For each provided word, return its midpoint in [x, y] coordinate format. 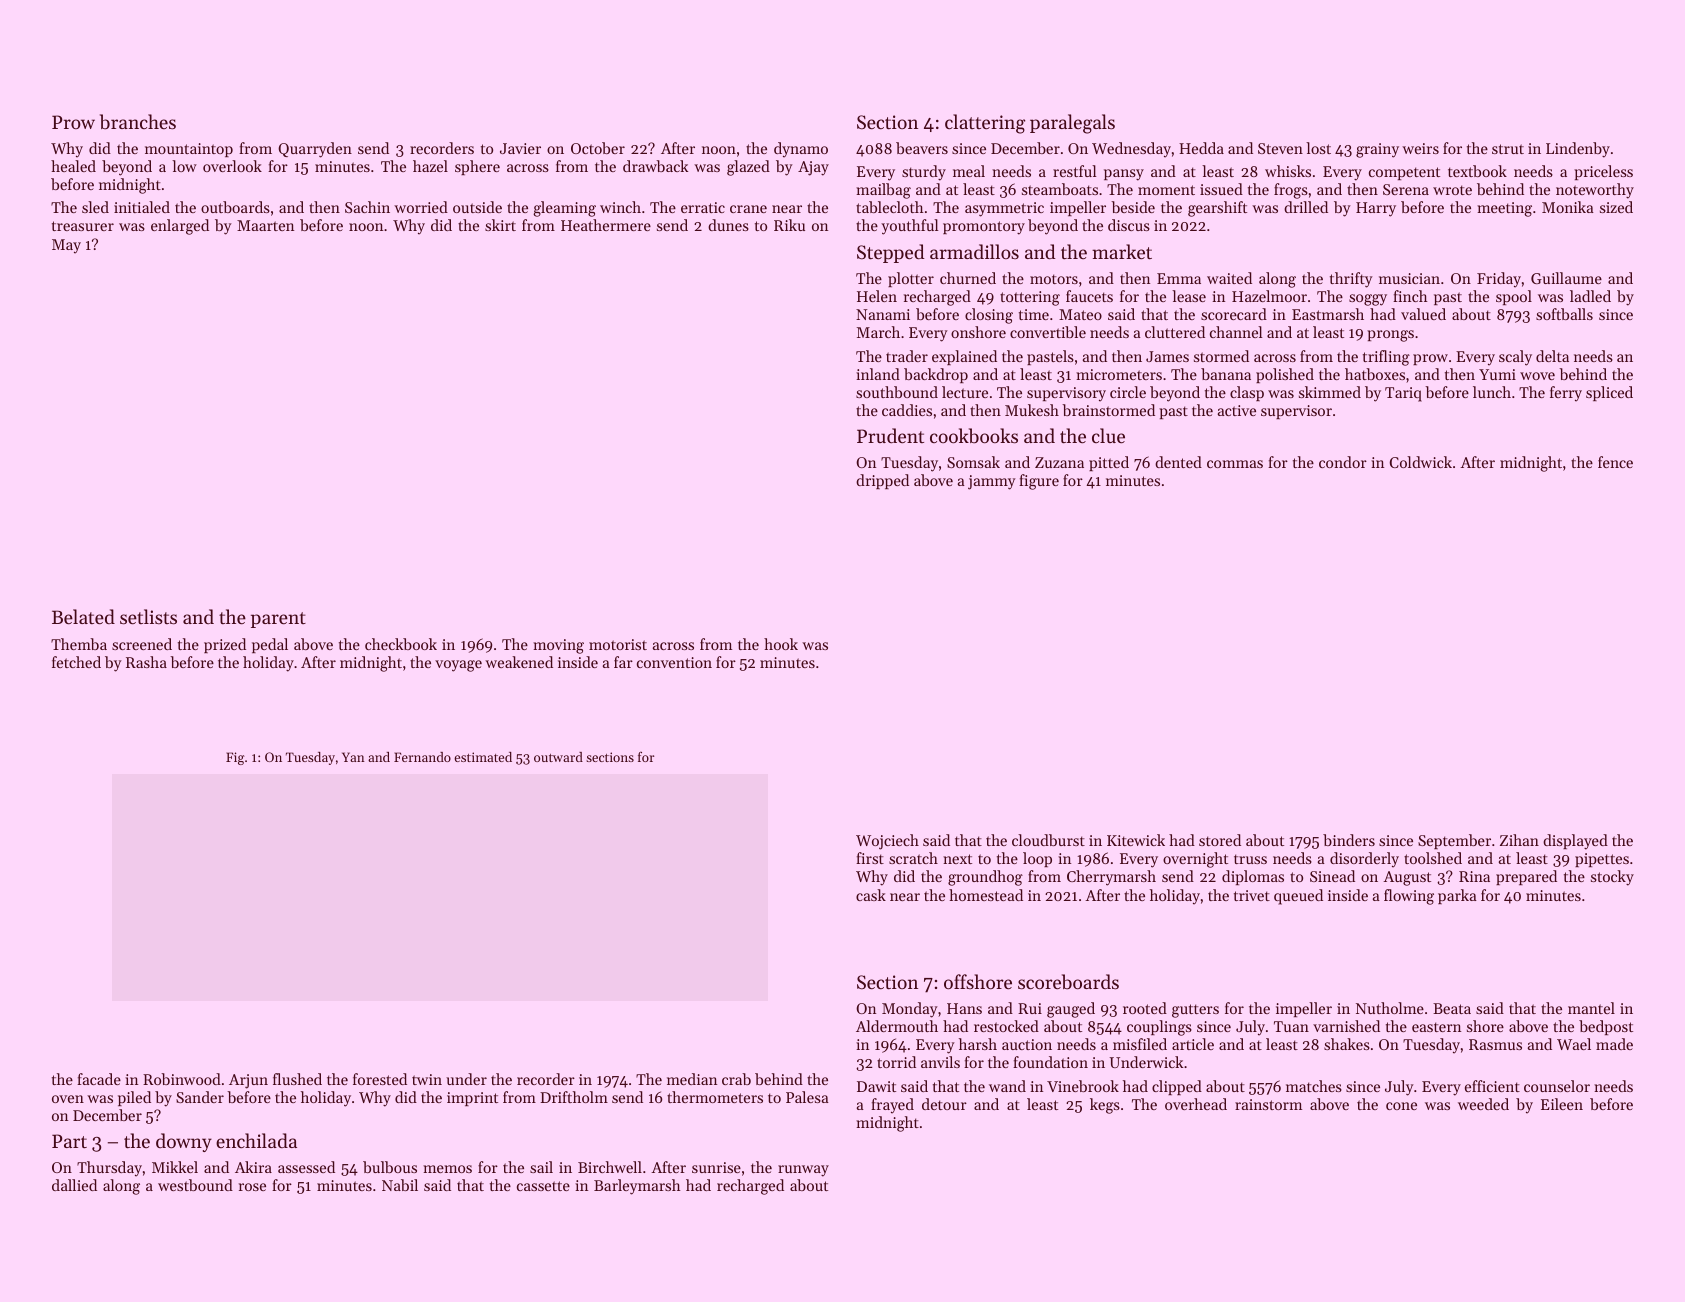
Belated [83, 616]
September [1454, 841]
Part [69, 1141]
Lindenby [1578, 150]
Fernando [422, 757]
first [870, 858]
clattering [985, 124]
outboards [235, 207]
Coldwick [1421, 462]
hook [781, 644]
